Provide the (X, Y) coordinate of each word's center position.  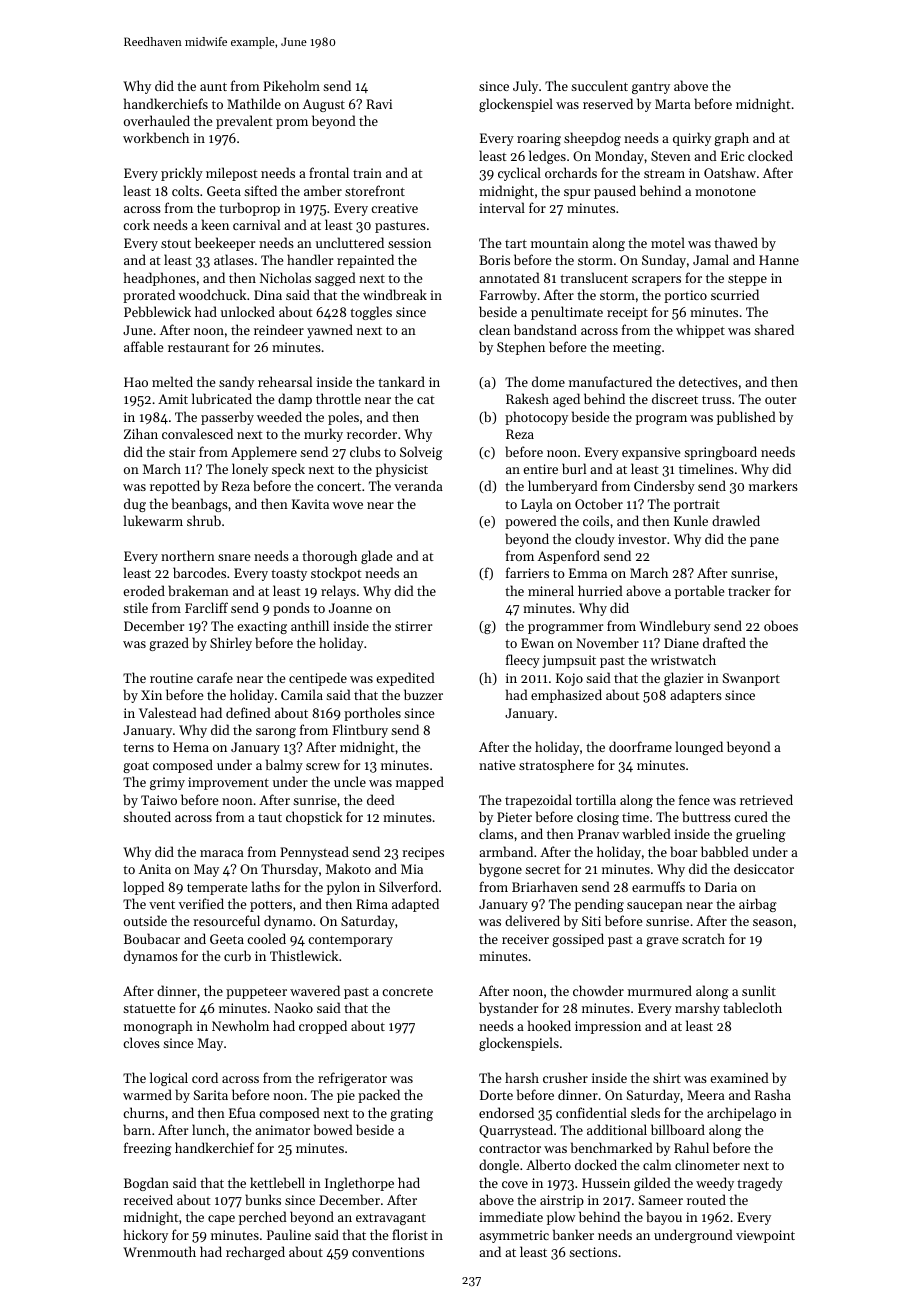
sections (593, 1252)
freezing (148, 1149)
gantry (651, 88)
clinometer (707, 1164)
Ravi (379, 104)
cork (136, 224)
